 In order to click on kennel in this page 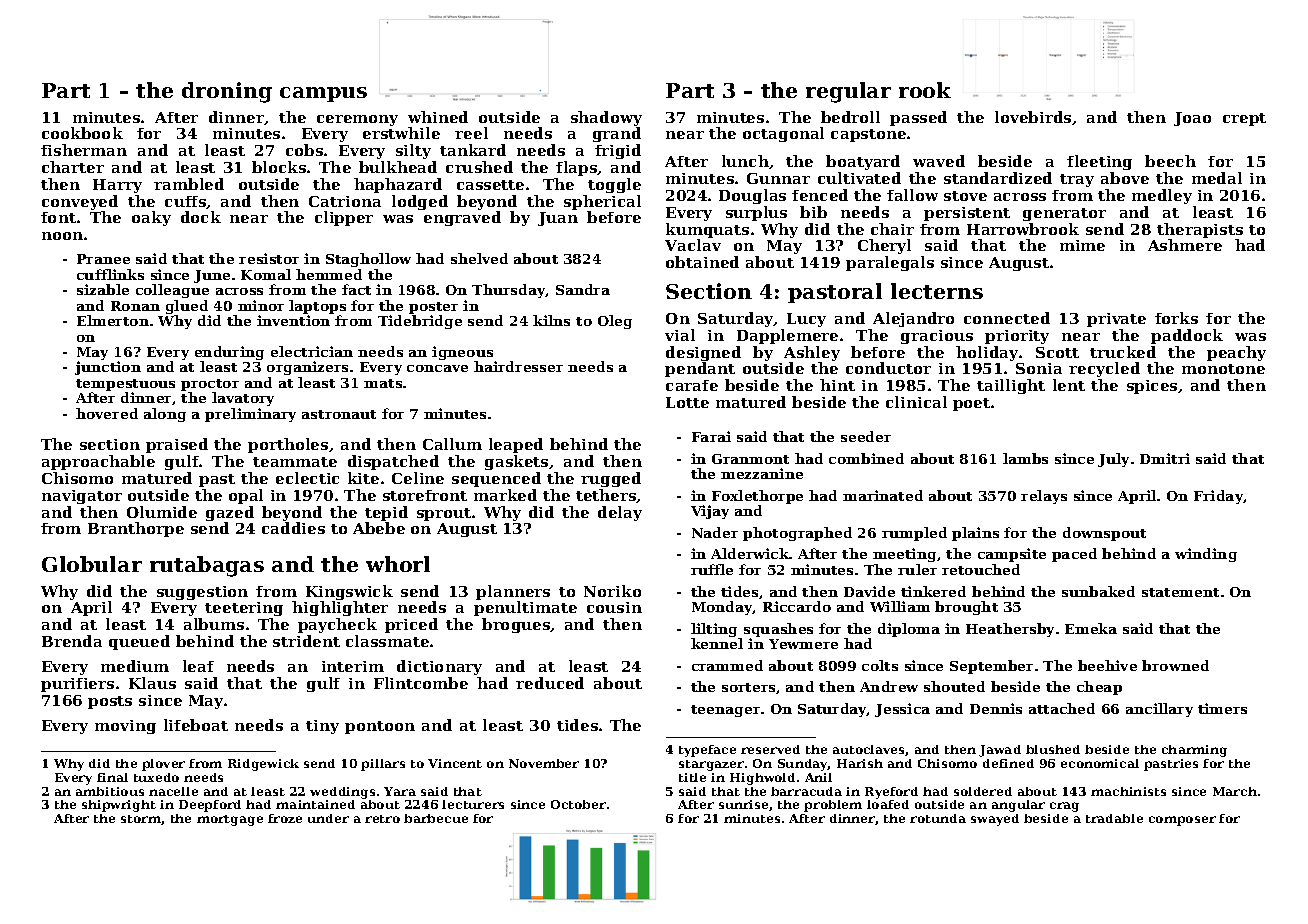, I will do `click(717, 643)`.
